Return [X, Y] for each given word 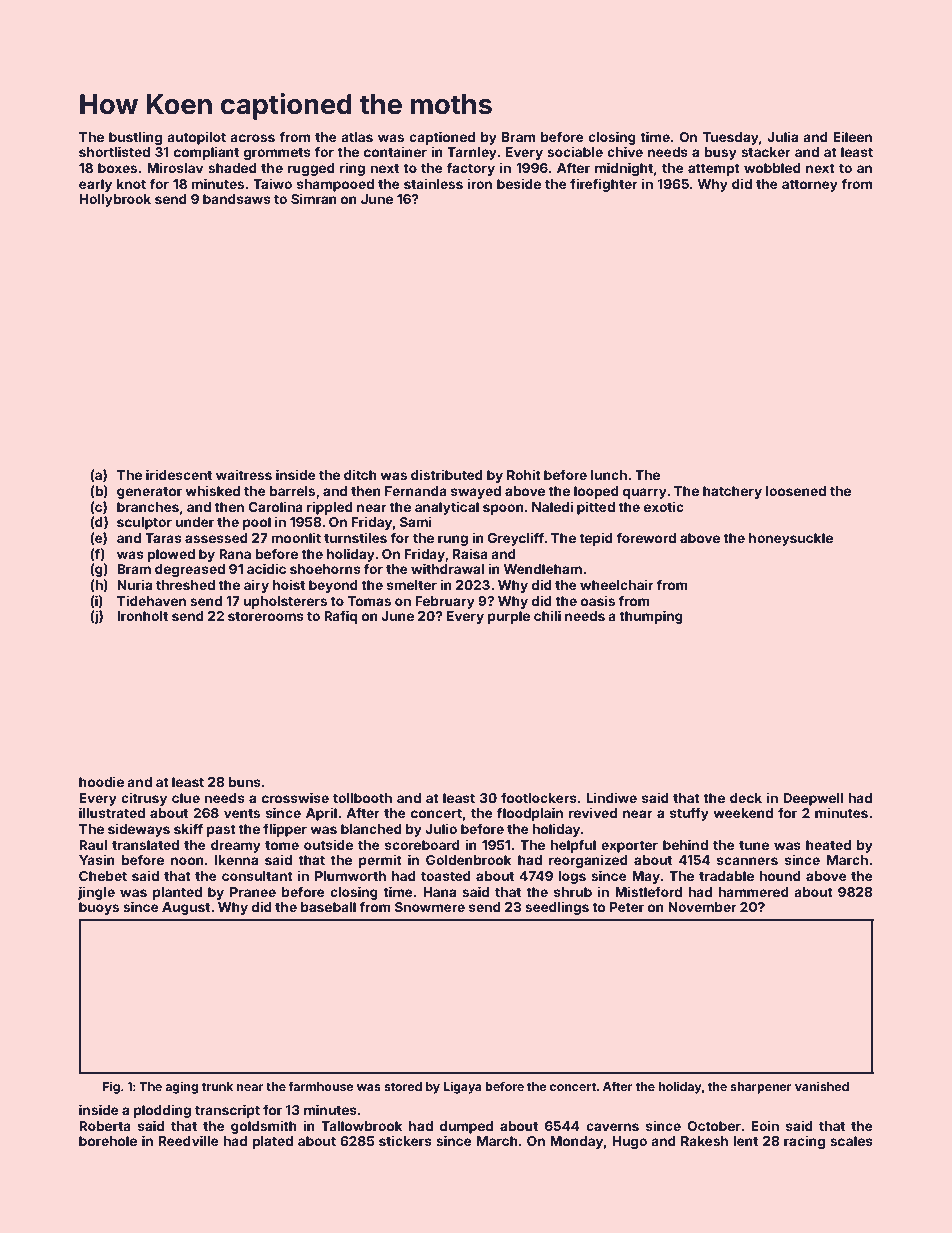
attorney [810, 186]
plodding [162, 1111]
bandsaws [237, 199]
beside [519, 183]
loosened [796, 491]
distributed [447, 474]
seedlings [557, 908]
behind [685, 844]
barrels [292, 491]
